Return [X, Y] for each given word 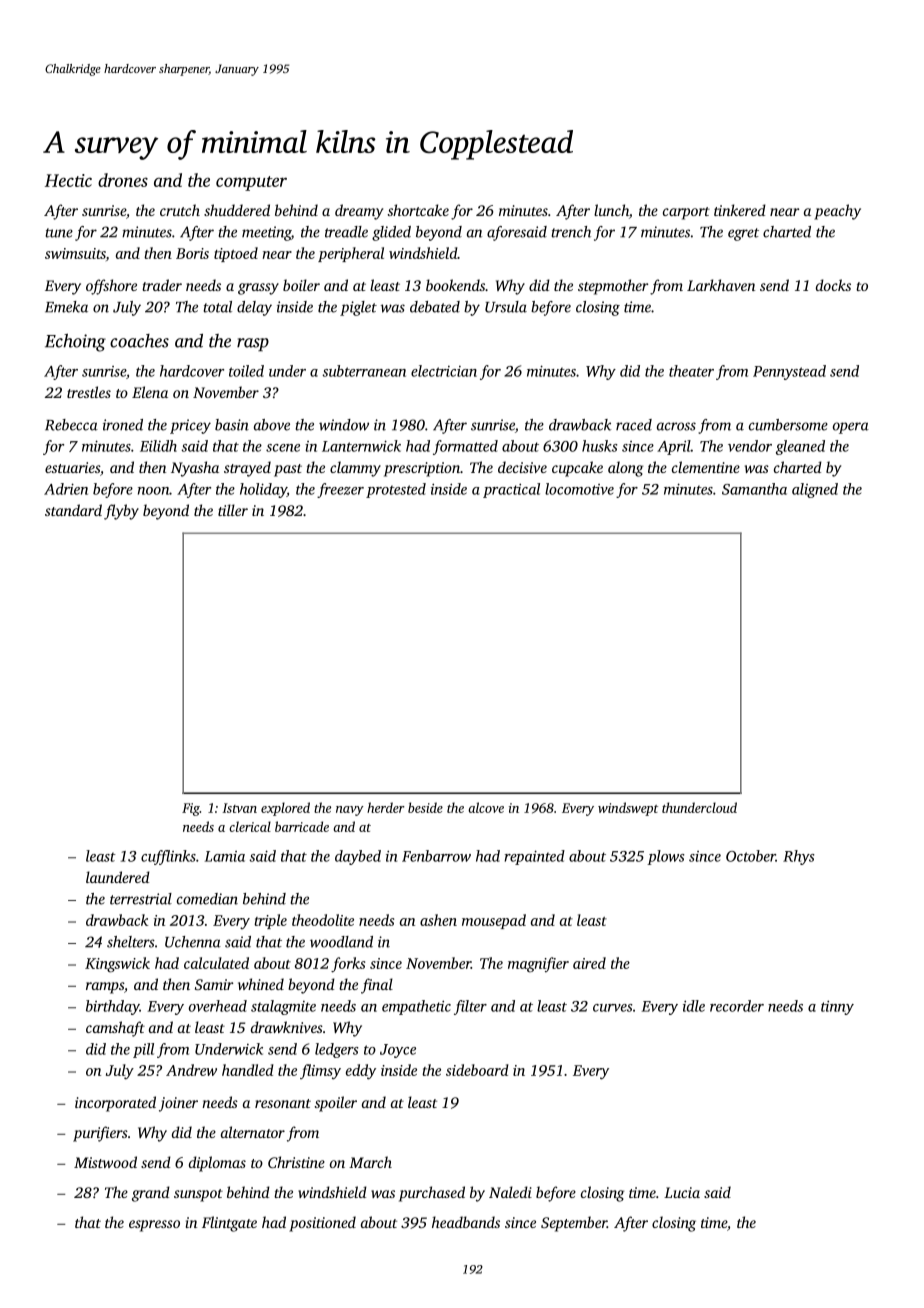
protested [396, 490]
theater [691, 371]
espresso [154, 1226]
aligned [815, 490]
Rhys [798, 857]
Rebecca [71, 425]
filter [470, 1007]
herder [386, 807]
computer [251, 183]
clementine [706, 467]
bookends [455, 285]
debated [435, 307]
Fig [191, 809]
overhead [218, 1006]
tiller [233, 510]
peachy [837, 212]
